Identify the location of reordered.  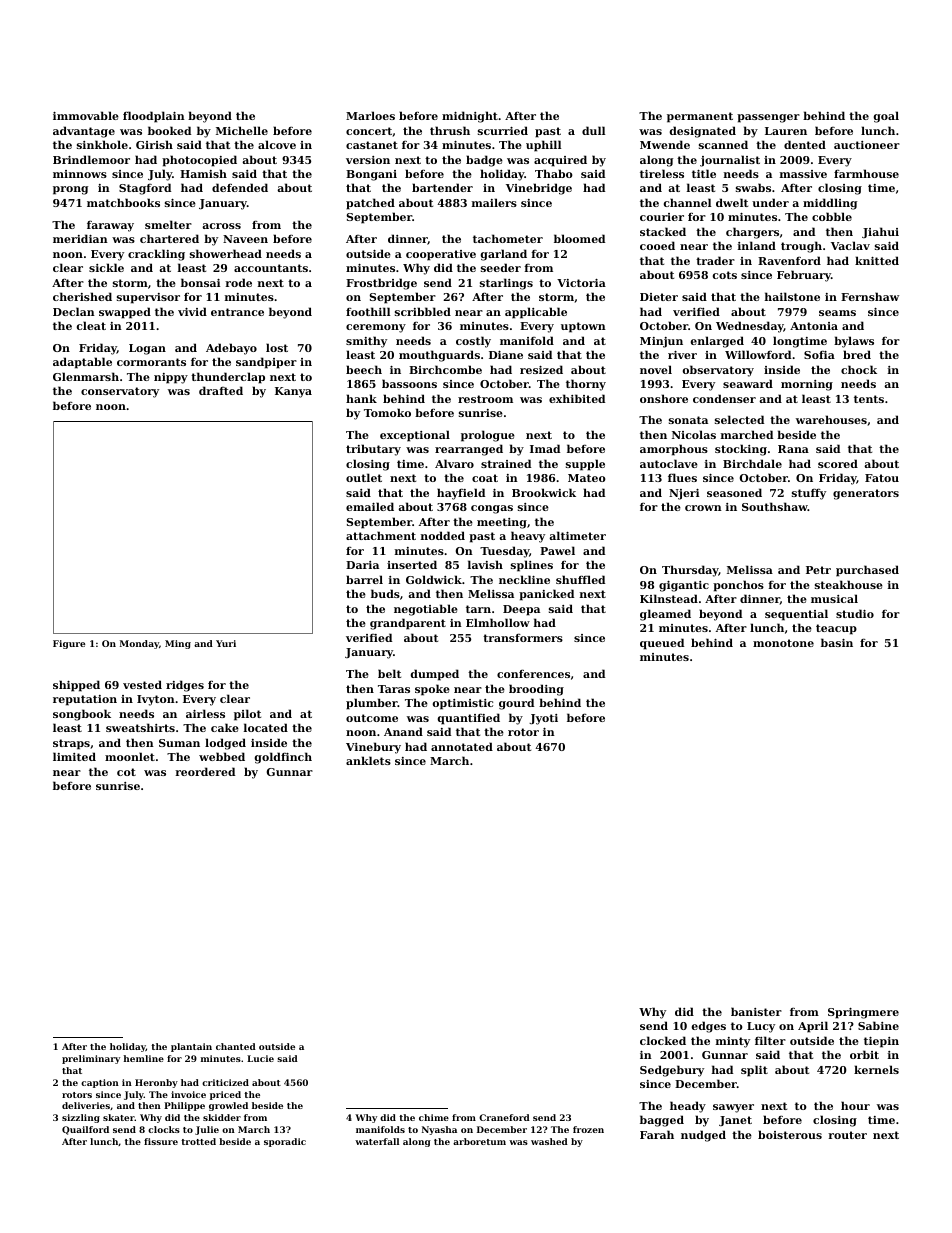
(205, 771).
